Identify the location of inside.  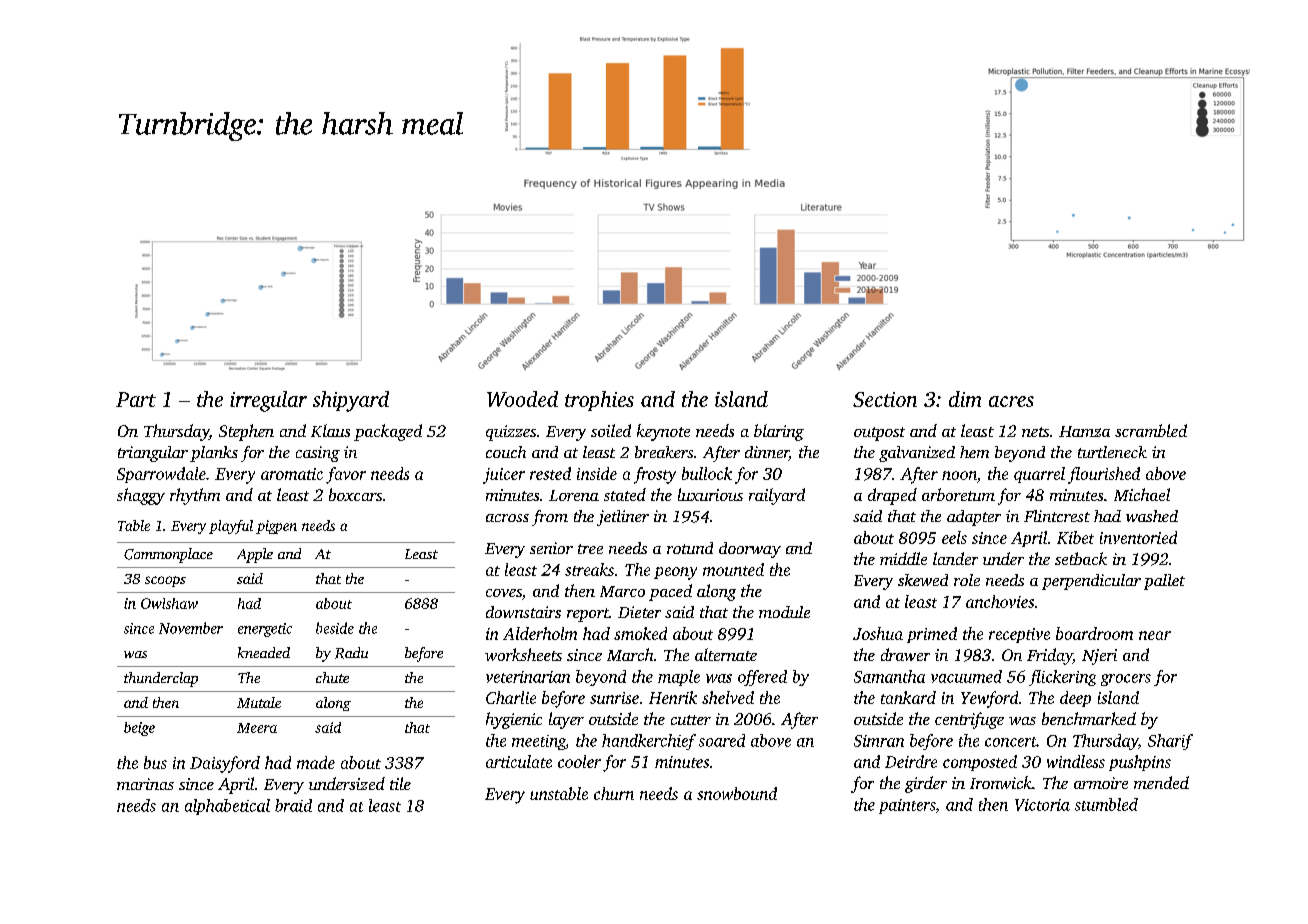
(597, 473).
